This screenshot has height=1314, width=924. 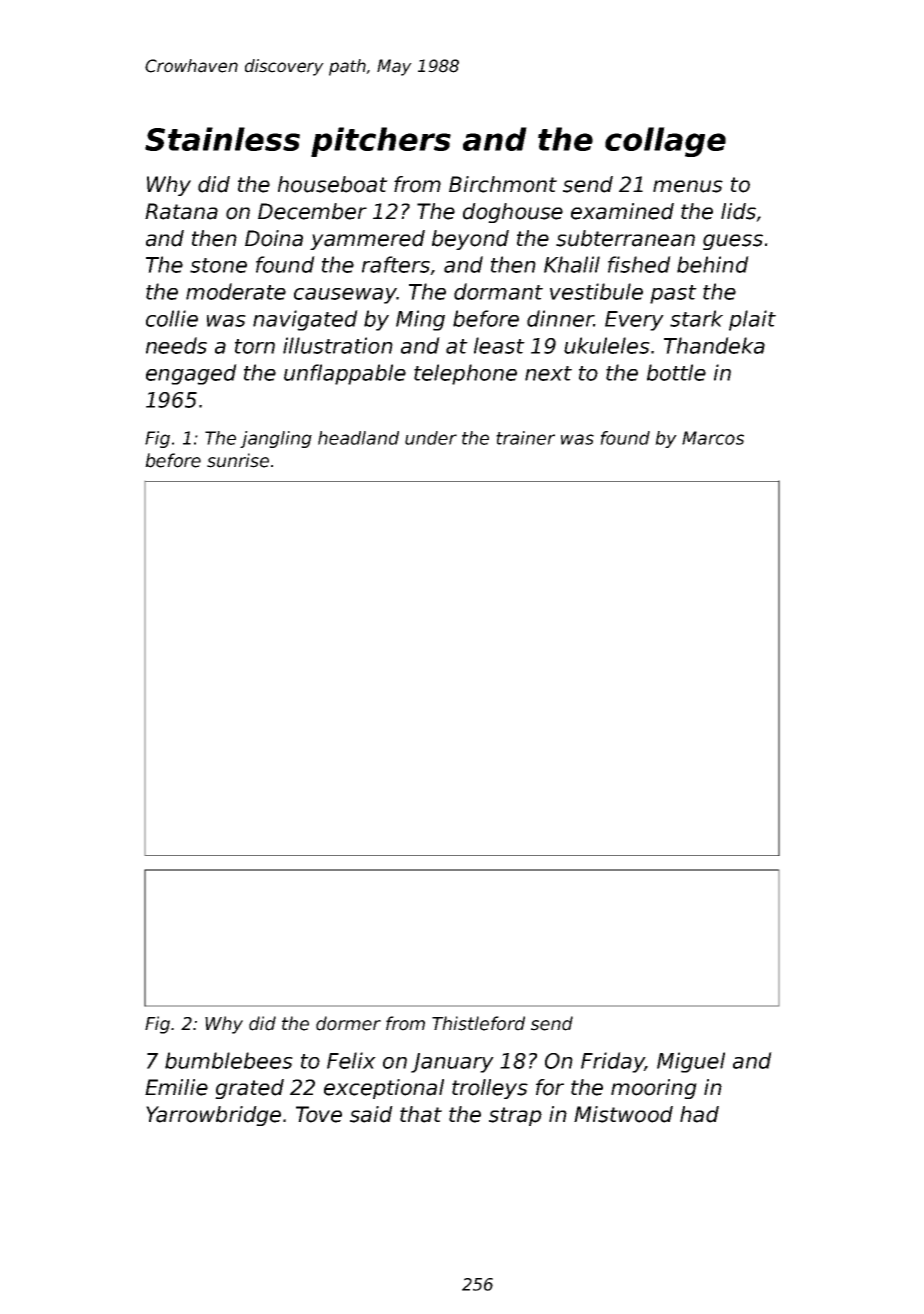 What do you see at coordinates (172, 318) in the screenshot?
I see `collie` at bounding box center [172, 318].
